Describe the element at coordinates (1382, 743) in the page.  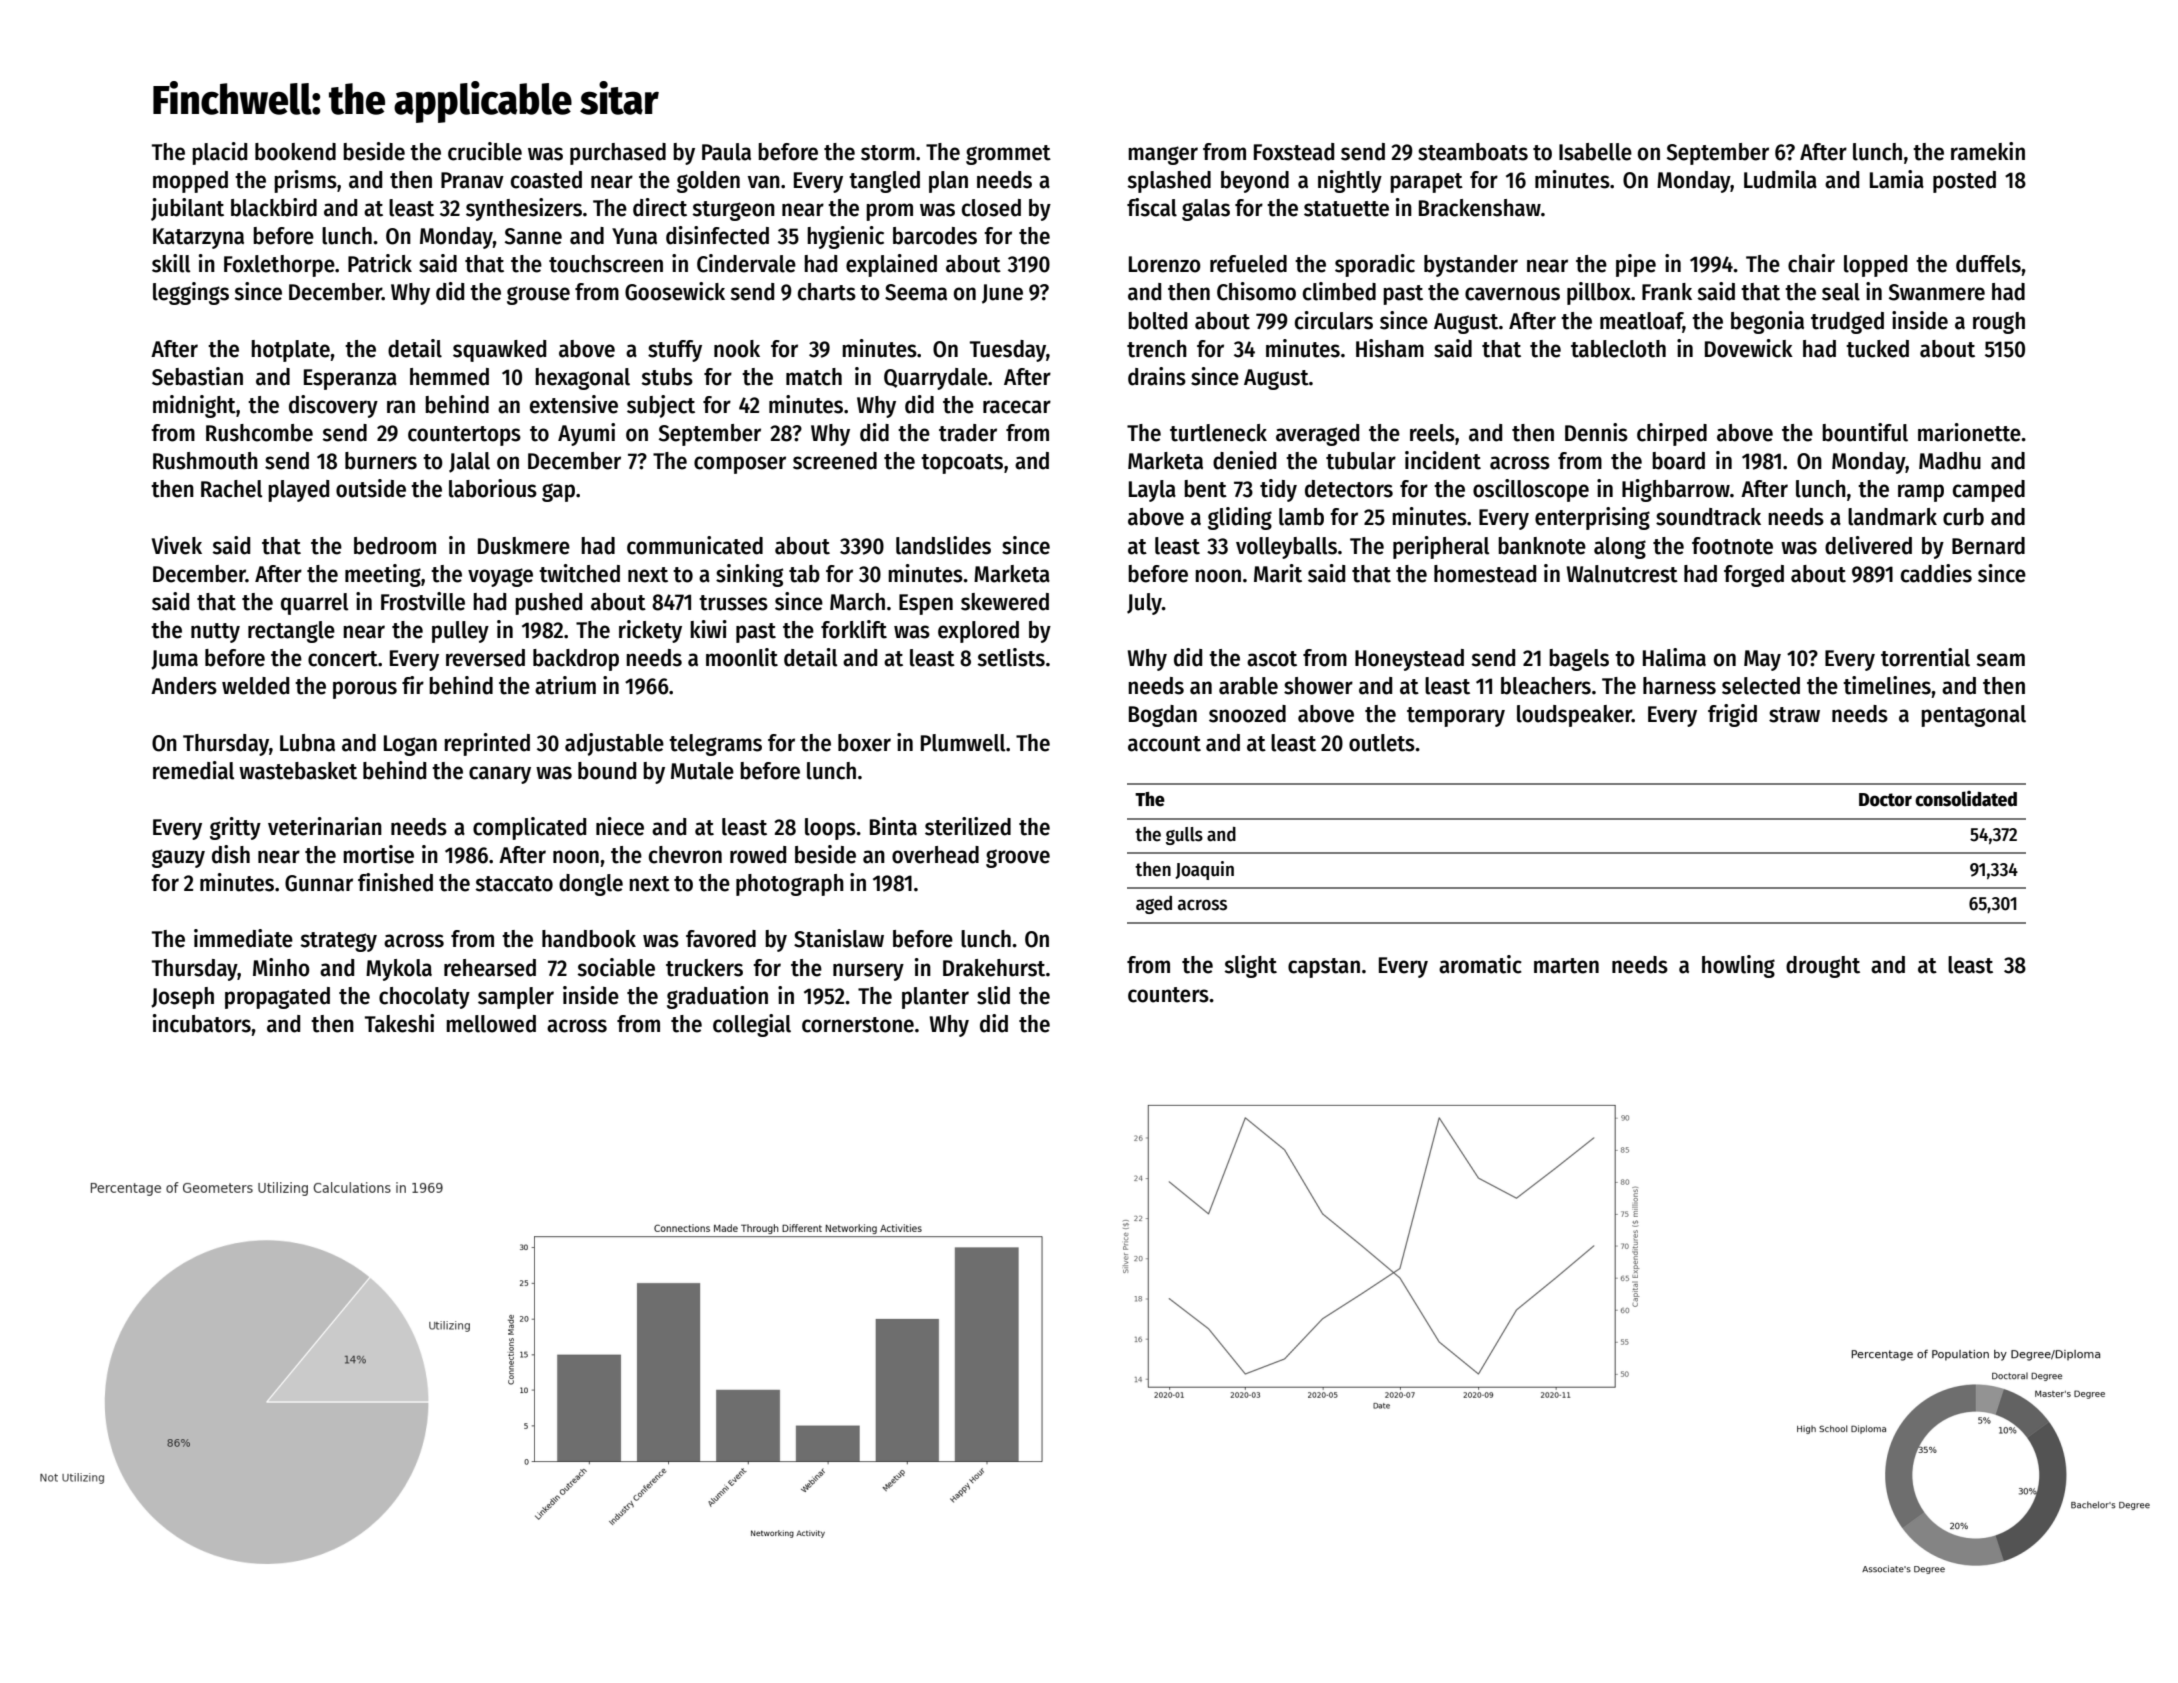
I see `outlets` at that location.
